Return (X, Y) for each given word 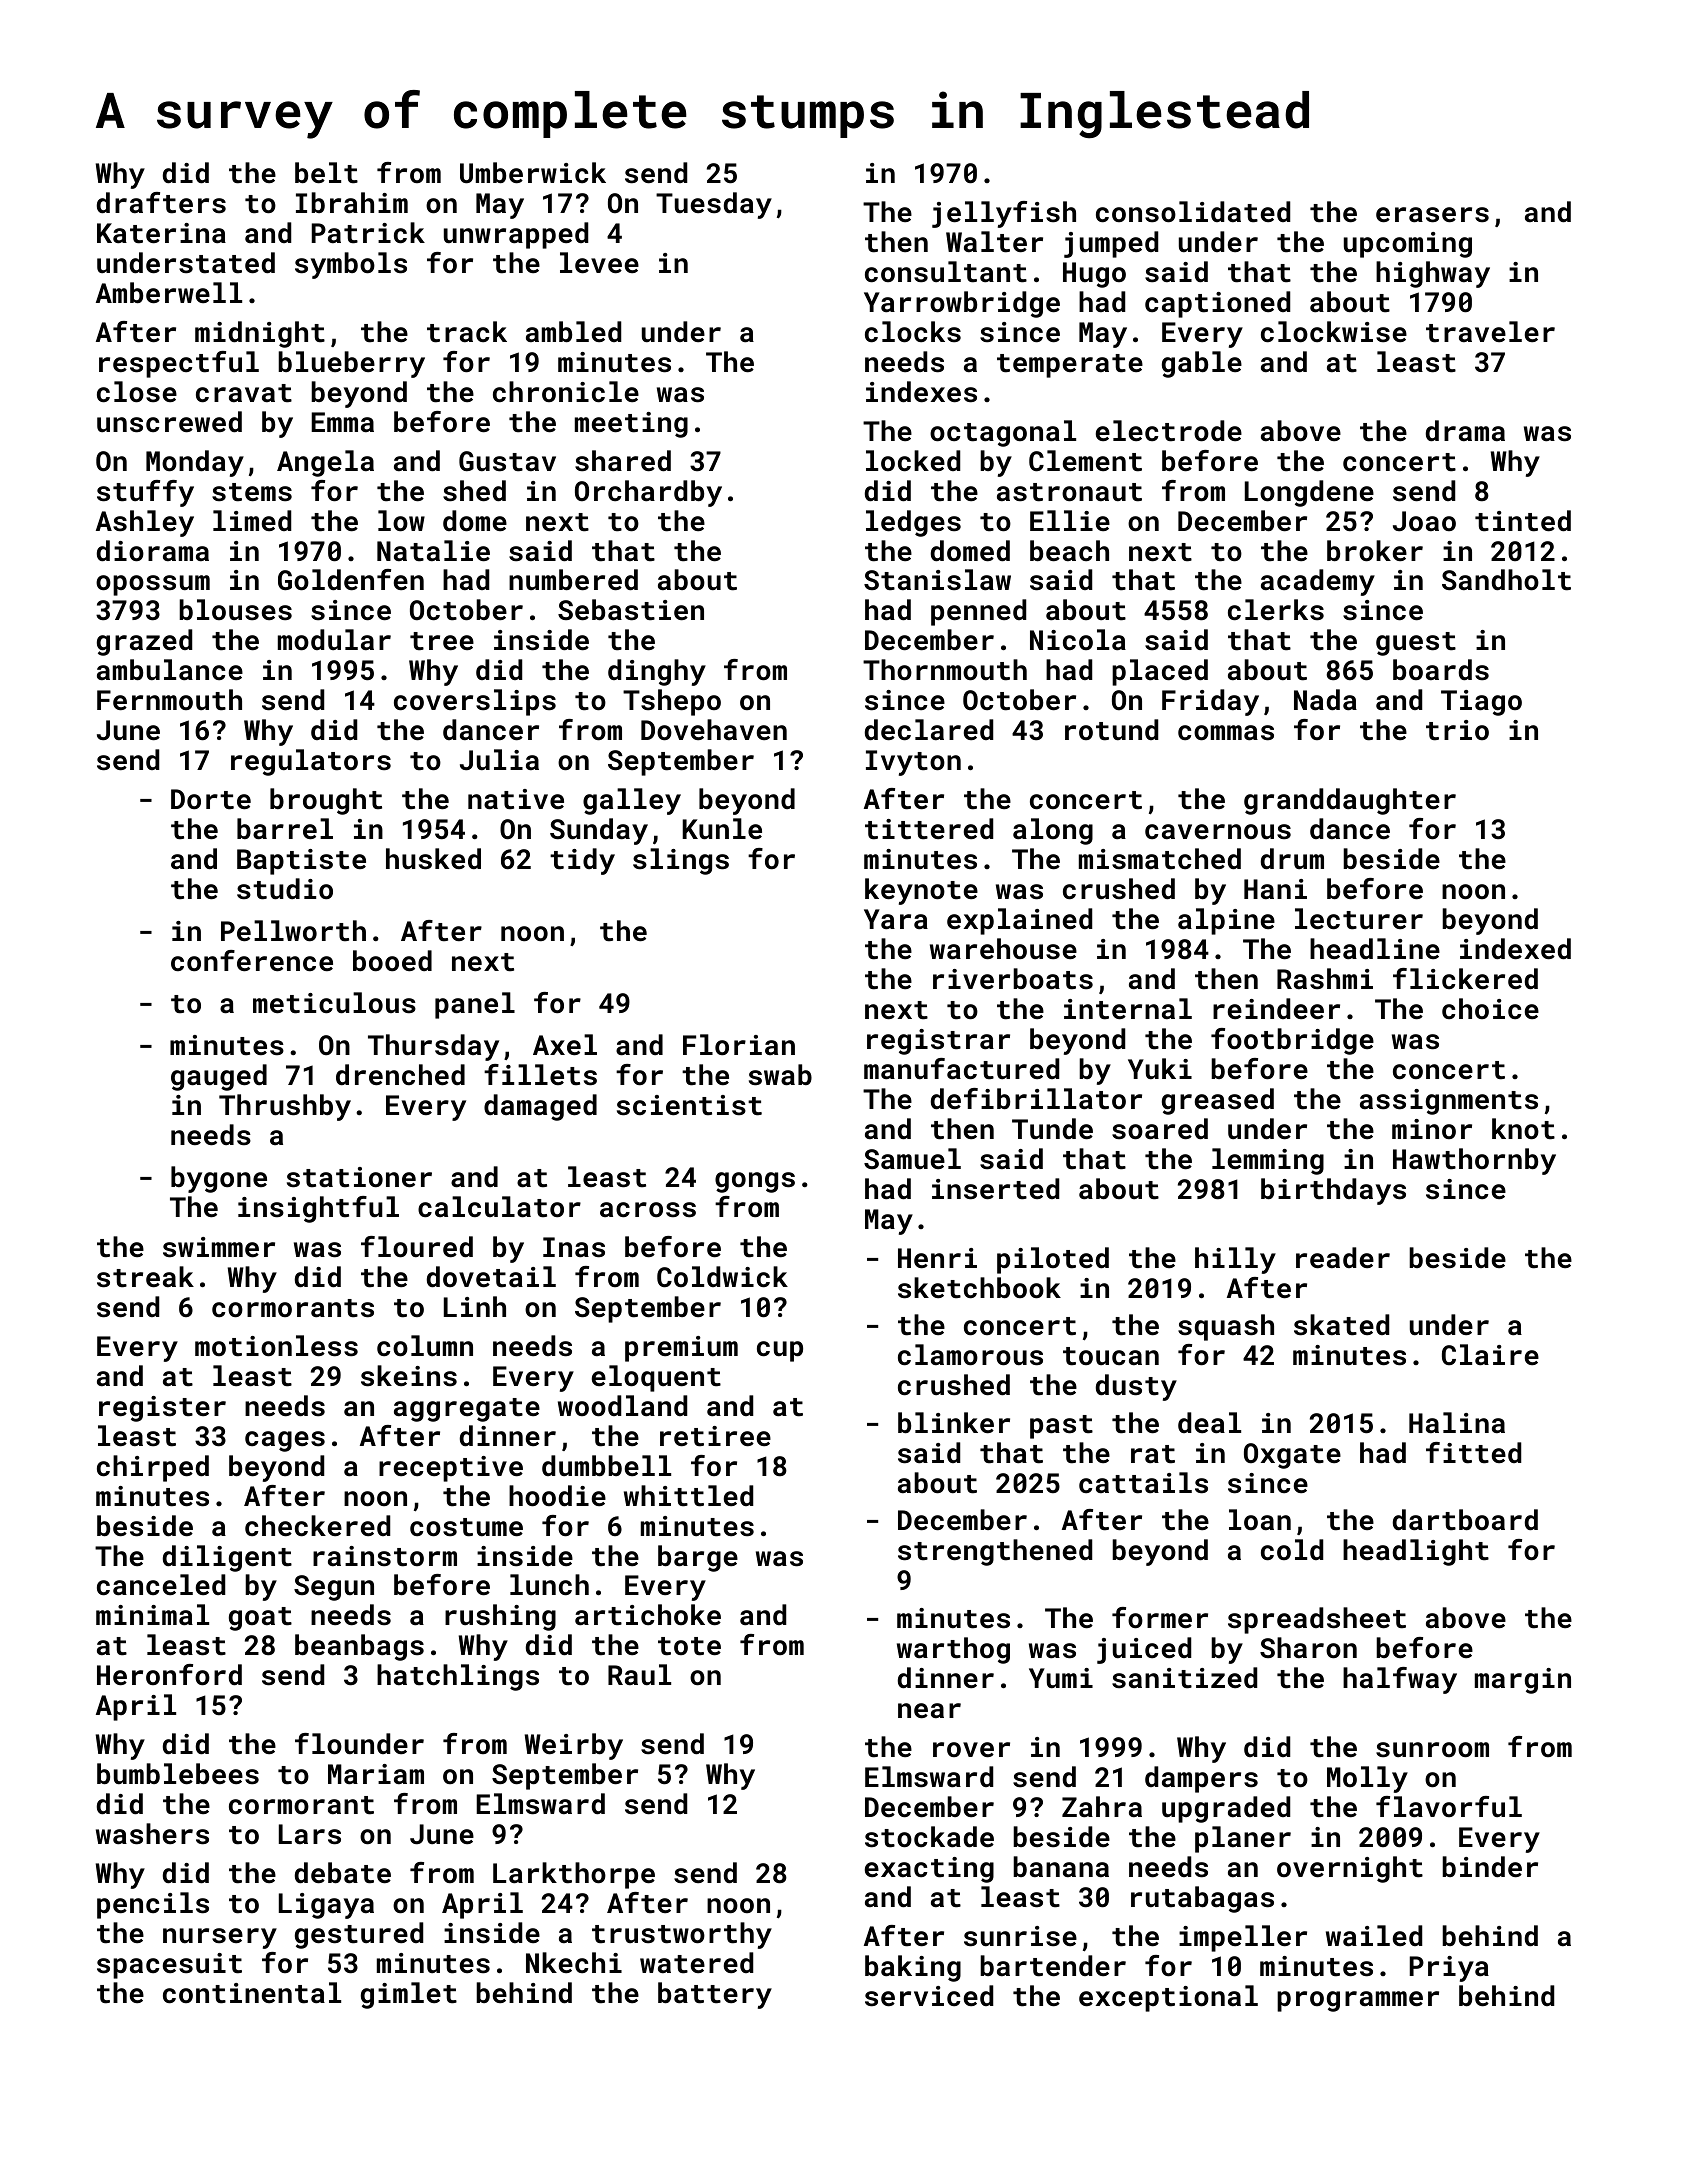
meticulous (334, 1003)
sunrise (1020, 1936)
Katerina (161, 233)
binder (1490, 1867)
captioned (1217, 304)
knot (1523, 1129)
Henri (937, 1258)
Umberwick (533, 173)
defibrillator (1036, 1099)
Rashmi (1325, 979)
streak (145, 1277)
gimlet (409, 1995)
